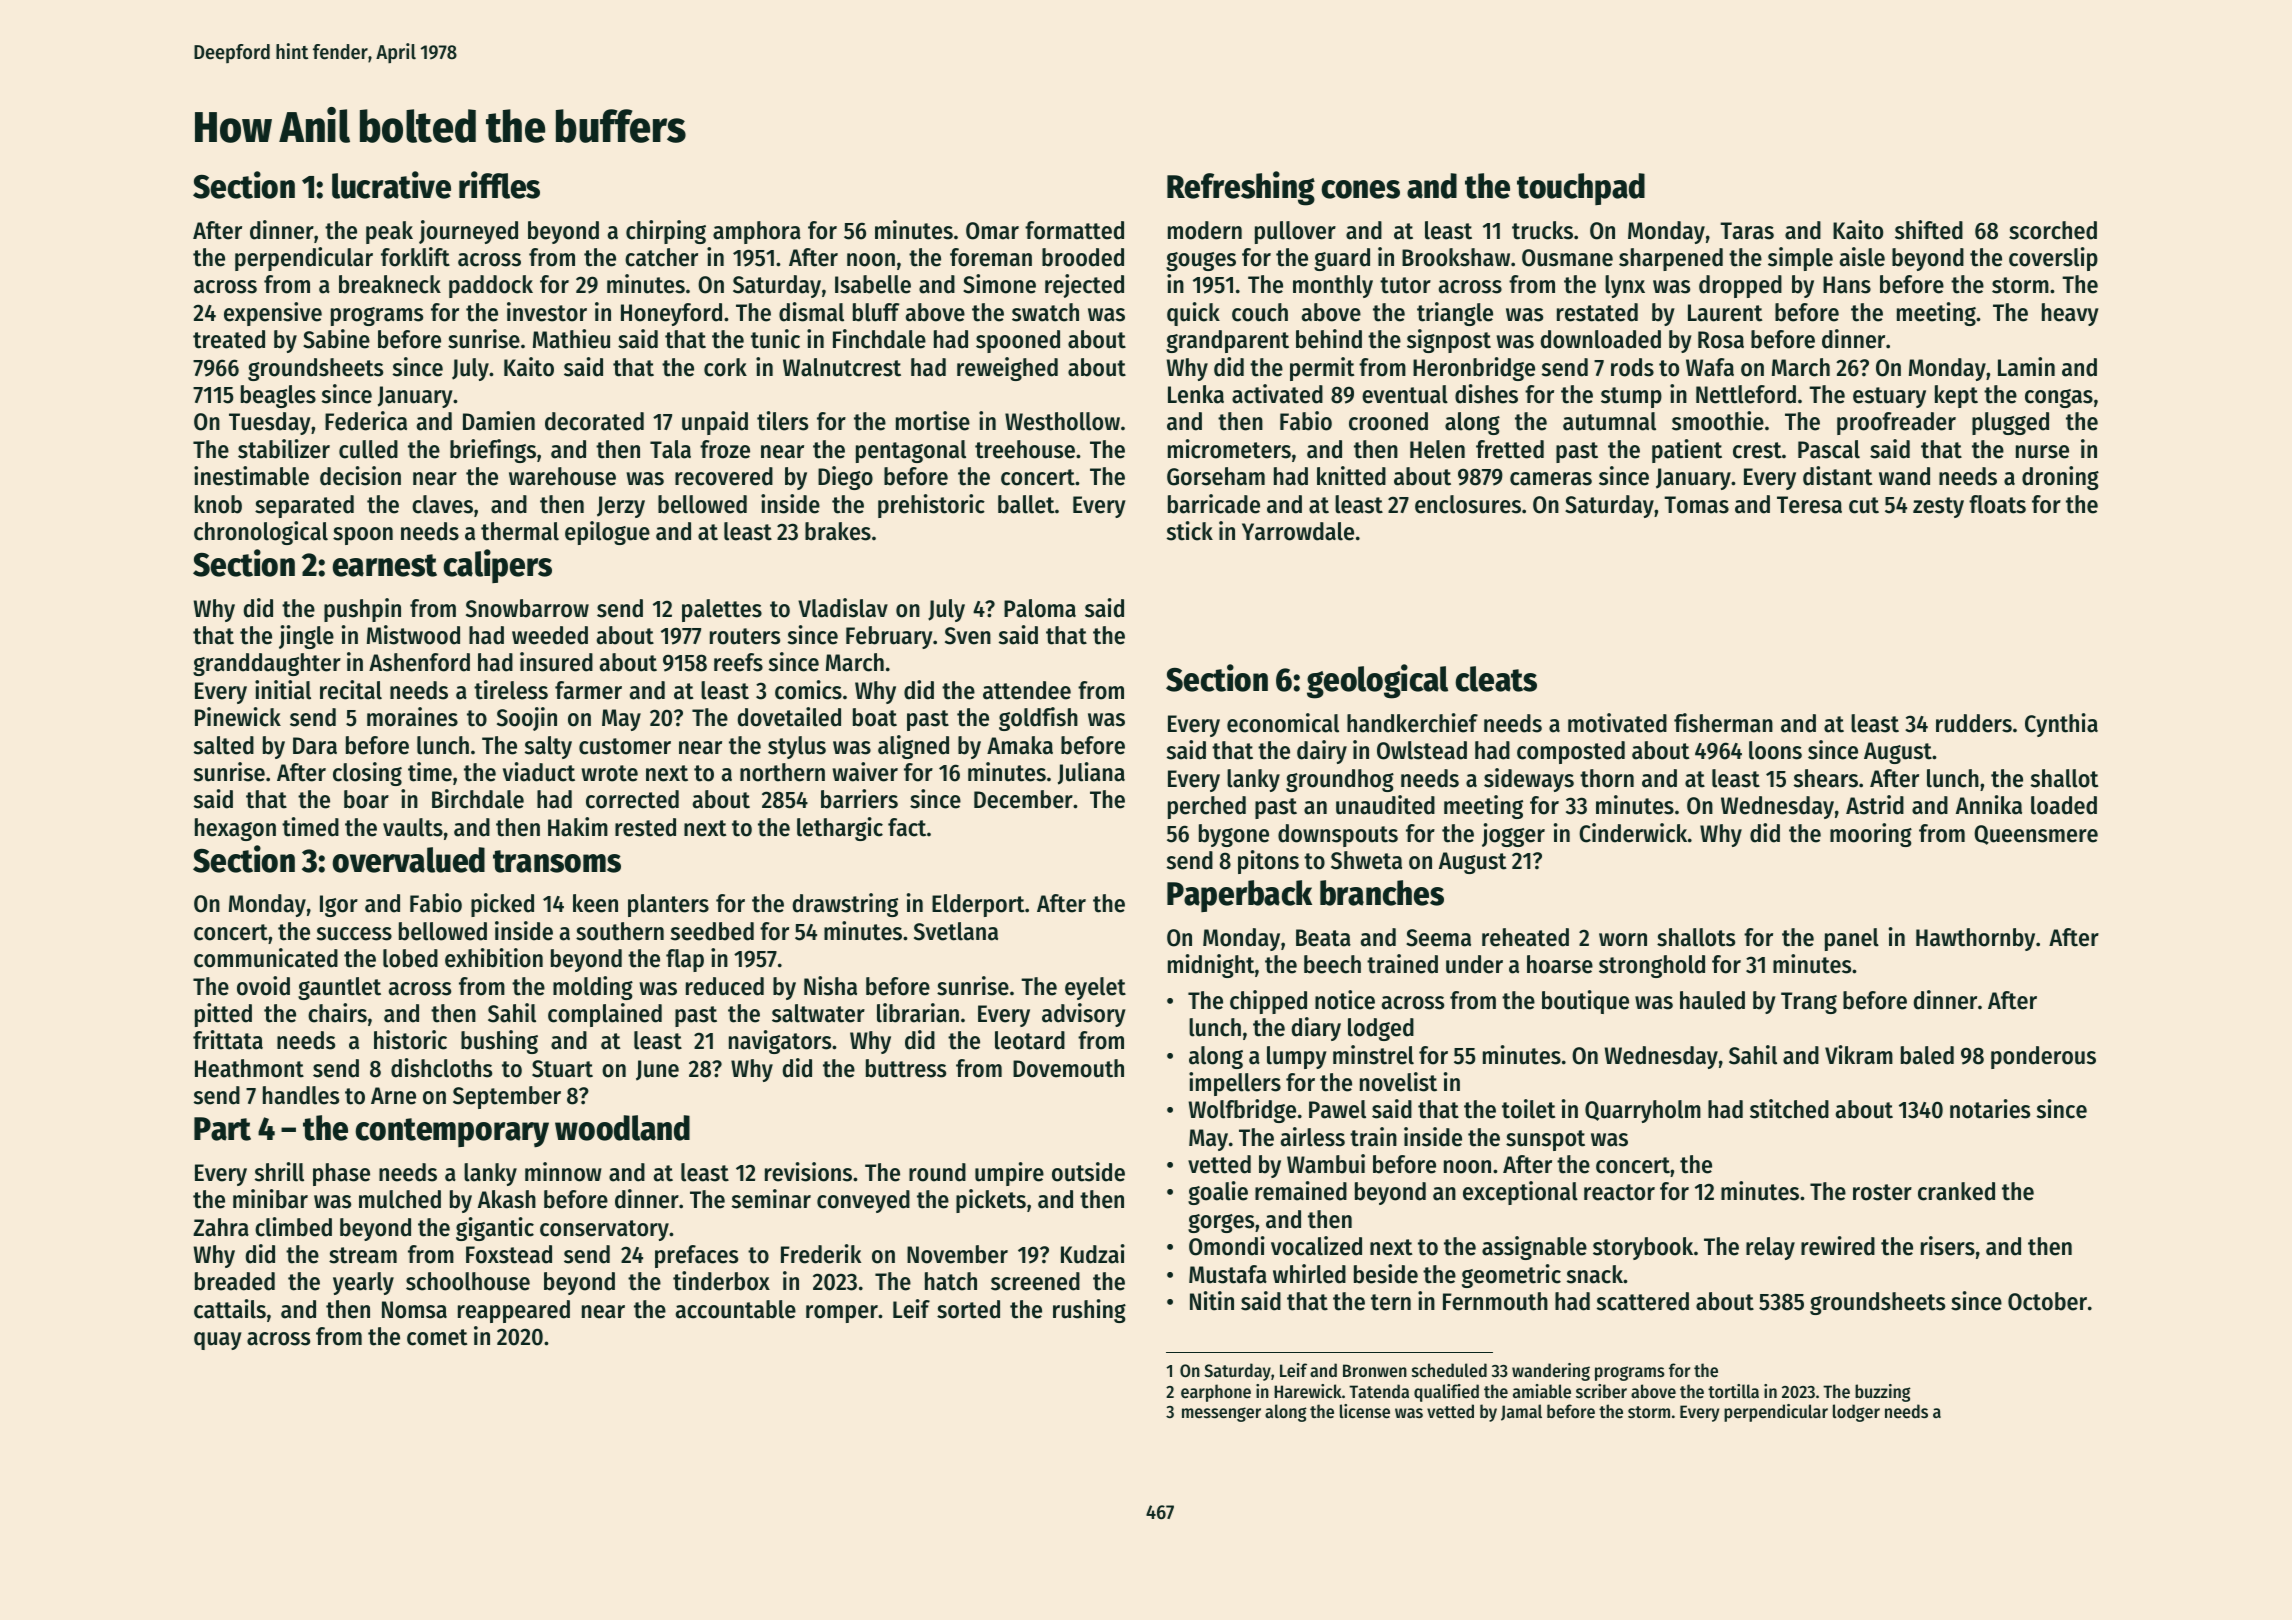 Image resolution: width=2292 pixels, height=1620 pixels. I want to click on outside, so click(1088, 1172).
